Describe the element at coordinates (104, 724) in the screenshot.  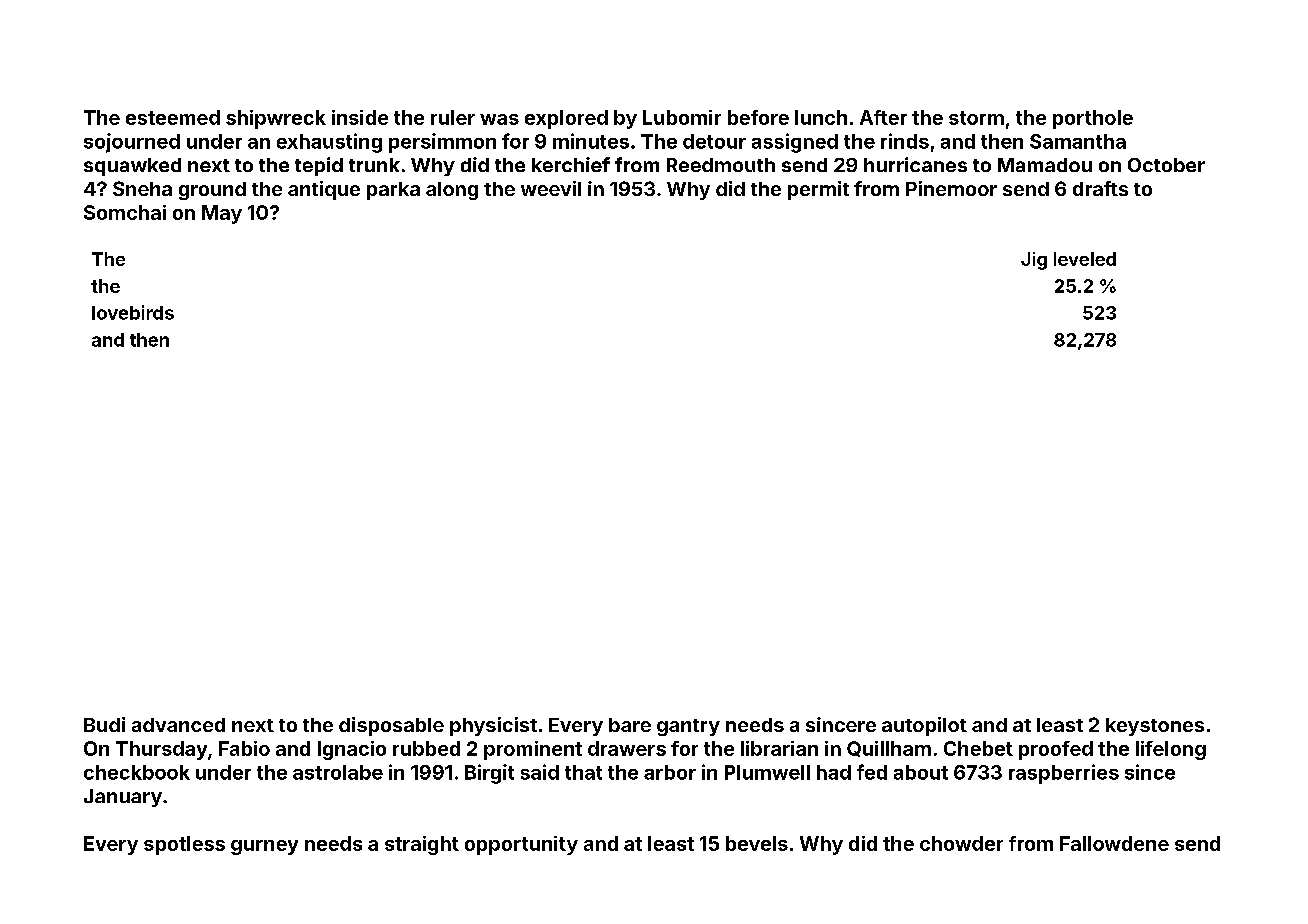
I see `Budi` at that location.
